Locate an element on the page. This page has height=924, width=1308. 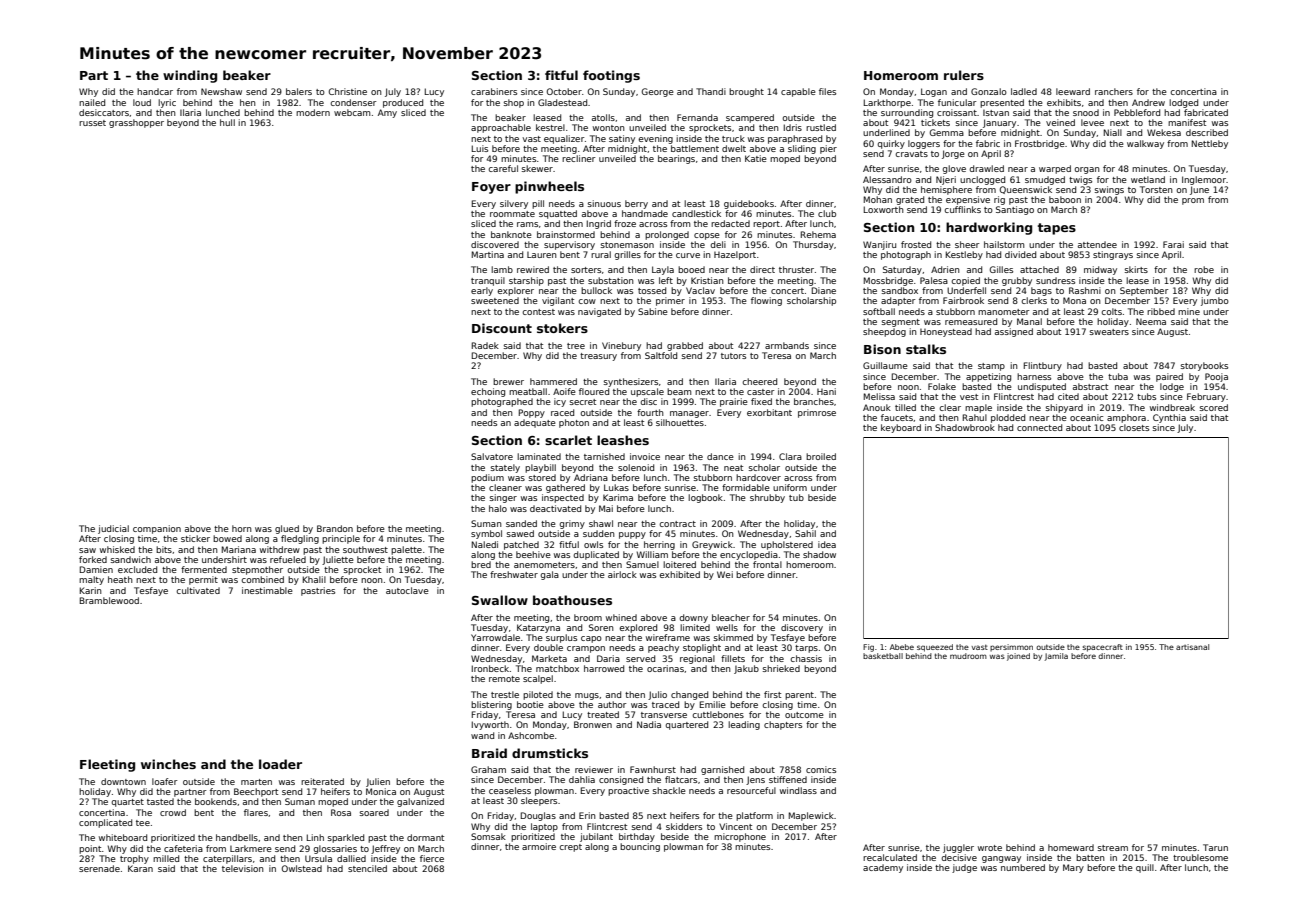
Jamila is located at coordinates (1056, 657).
